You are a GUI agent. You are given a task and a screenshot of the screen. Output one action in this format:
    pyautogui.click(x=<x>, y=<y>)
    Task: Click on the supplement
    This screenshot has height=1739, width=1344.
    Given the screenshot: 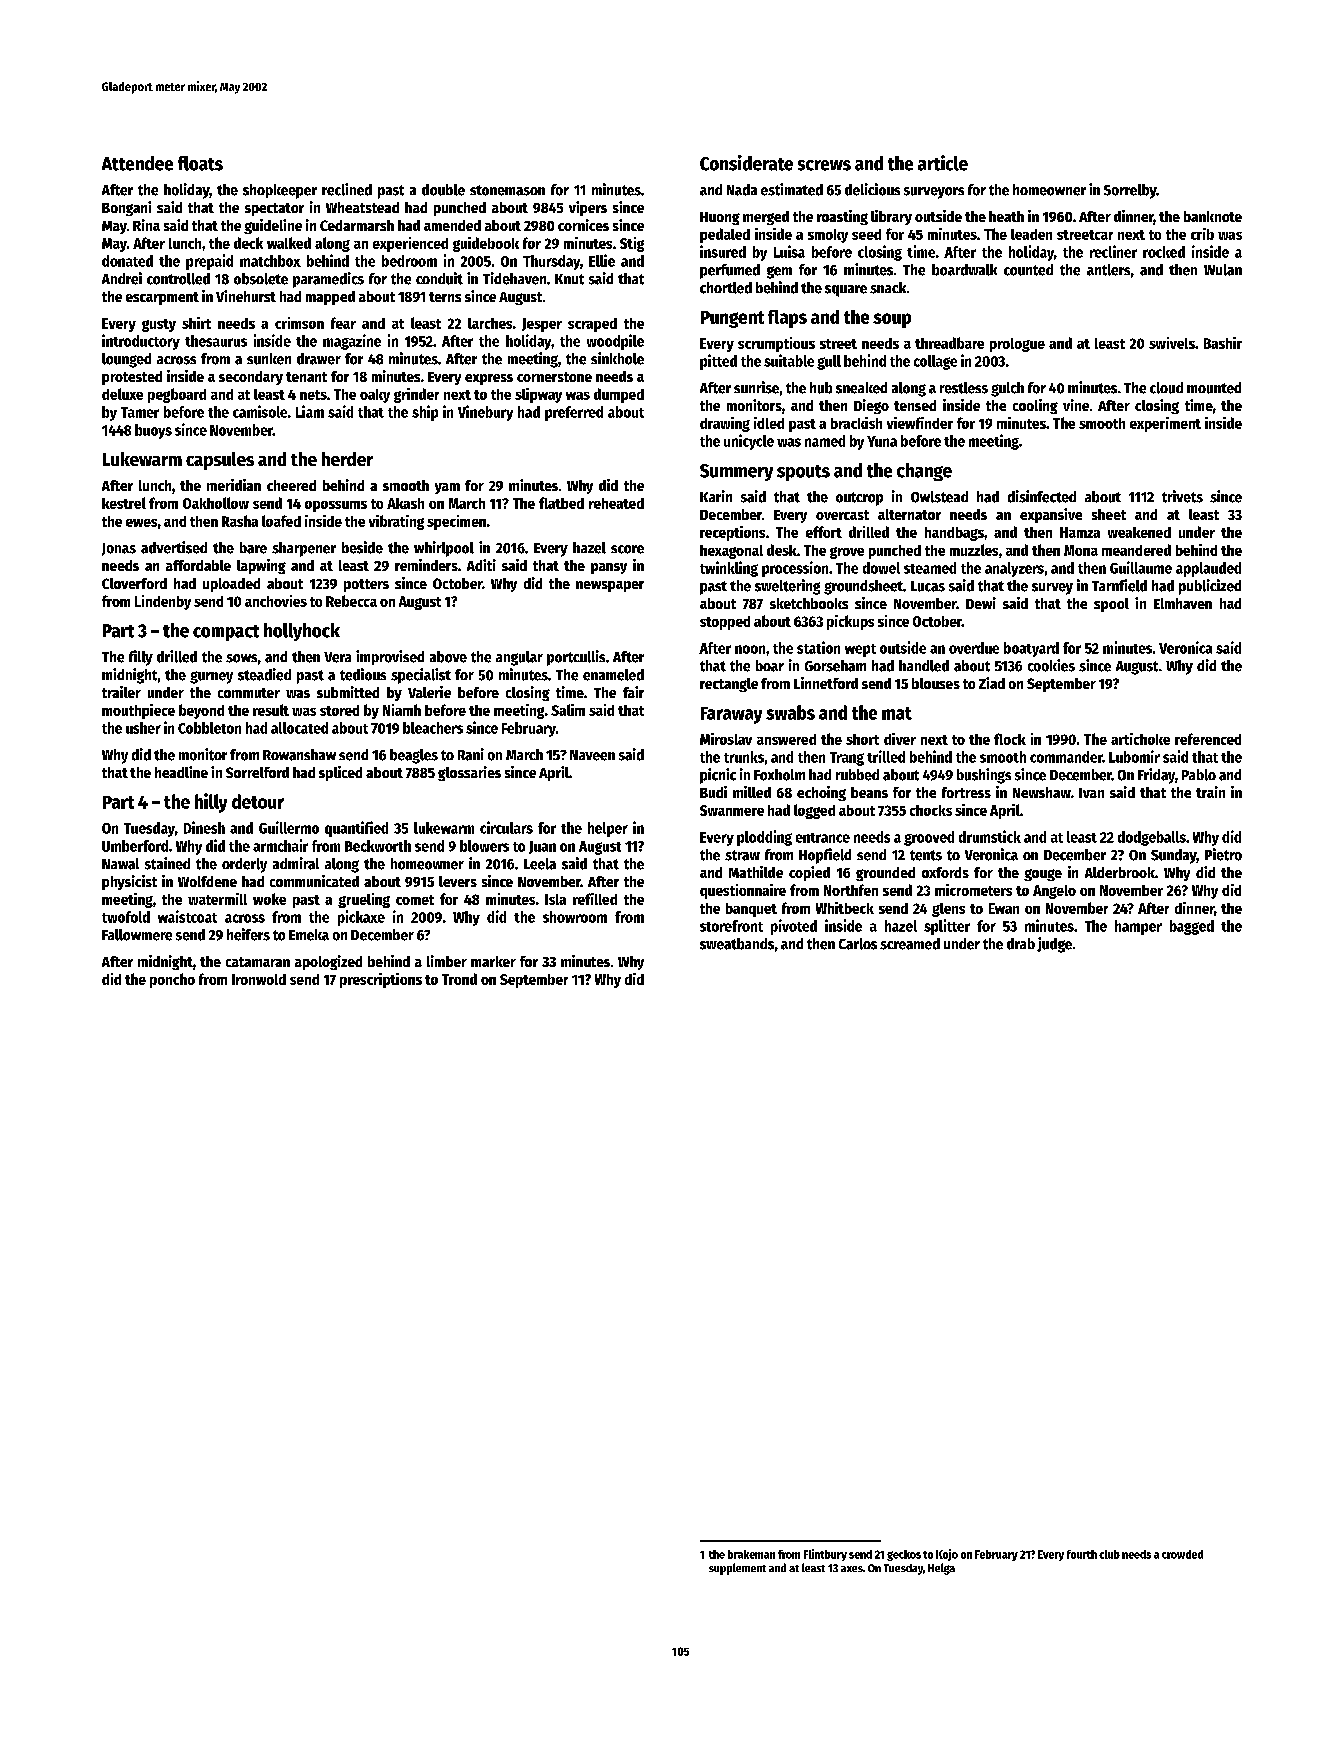 What is the action you would take?
    pyautogui.click(x=737, y=1569)
